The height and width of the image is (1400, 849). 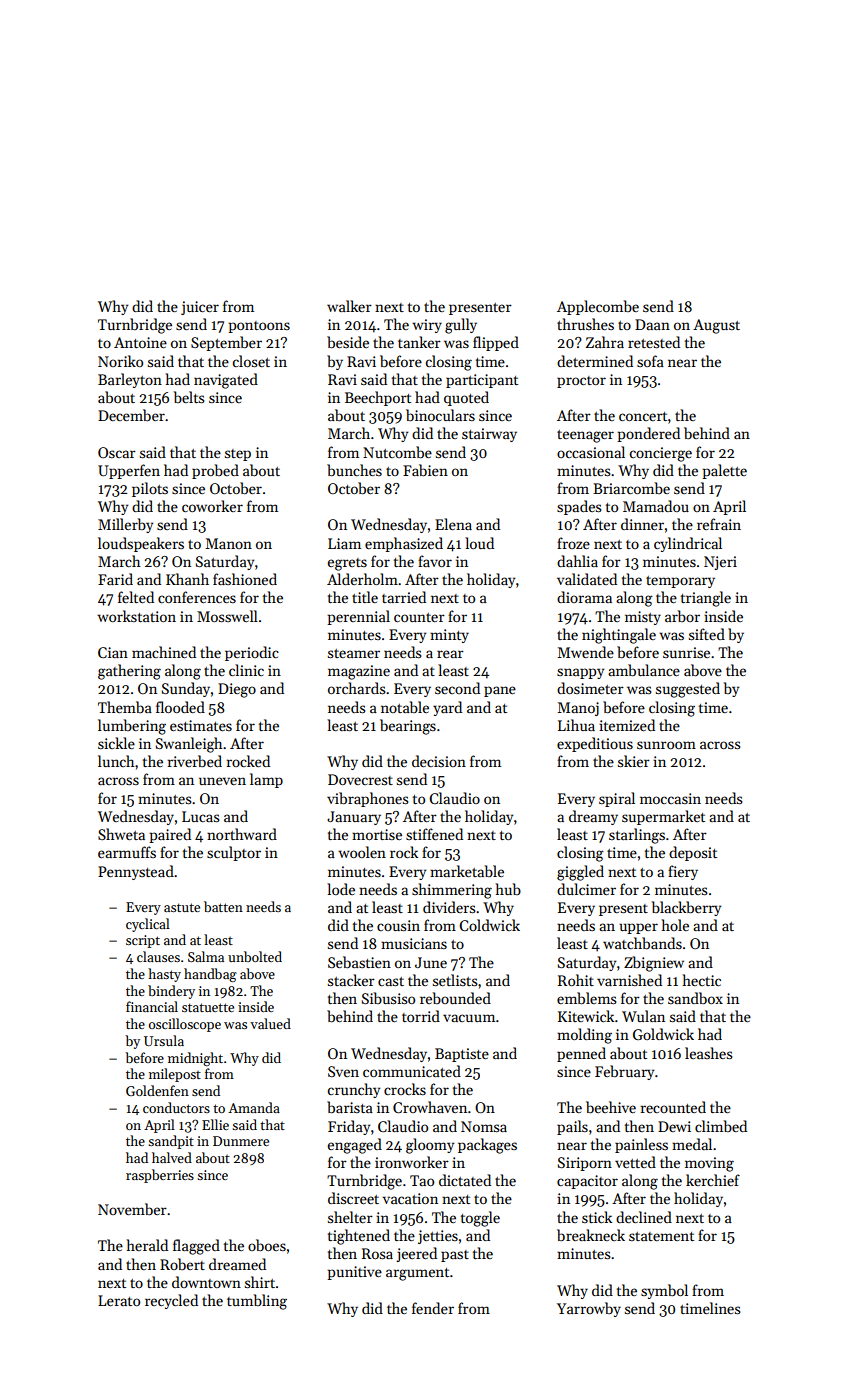 What do you see at coordinates (683, 872) in the image?
I see `fiery` at bounding box center [683, 872].
